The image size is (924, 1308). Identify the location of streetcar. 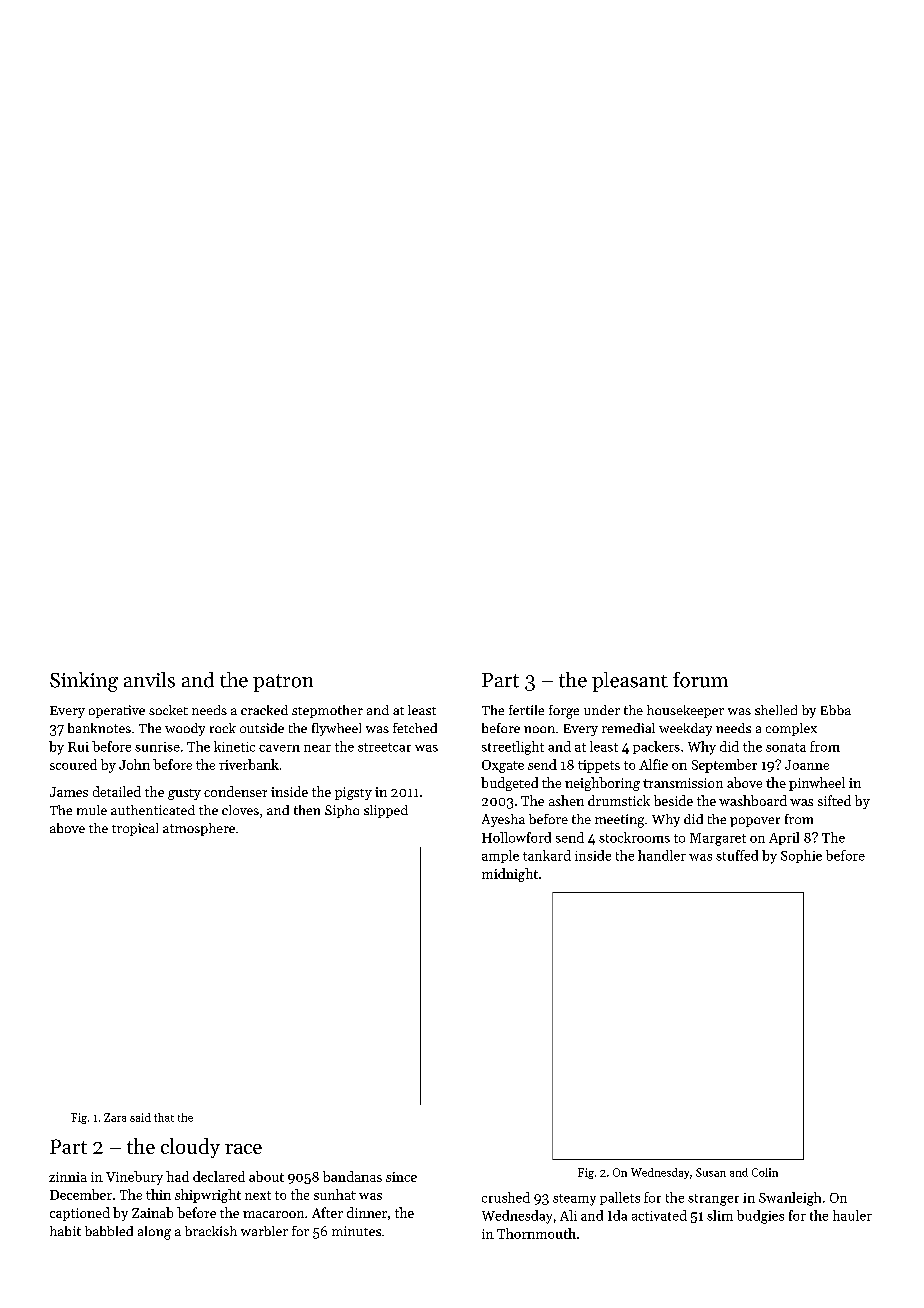
(384, 747).
